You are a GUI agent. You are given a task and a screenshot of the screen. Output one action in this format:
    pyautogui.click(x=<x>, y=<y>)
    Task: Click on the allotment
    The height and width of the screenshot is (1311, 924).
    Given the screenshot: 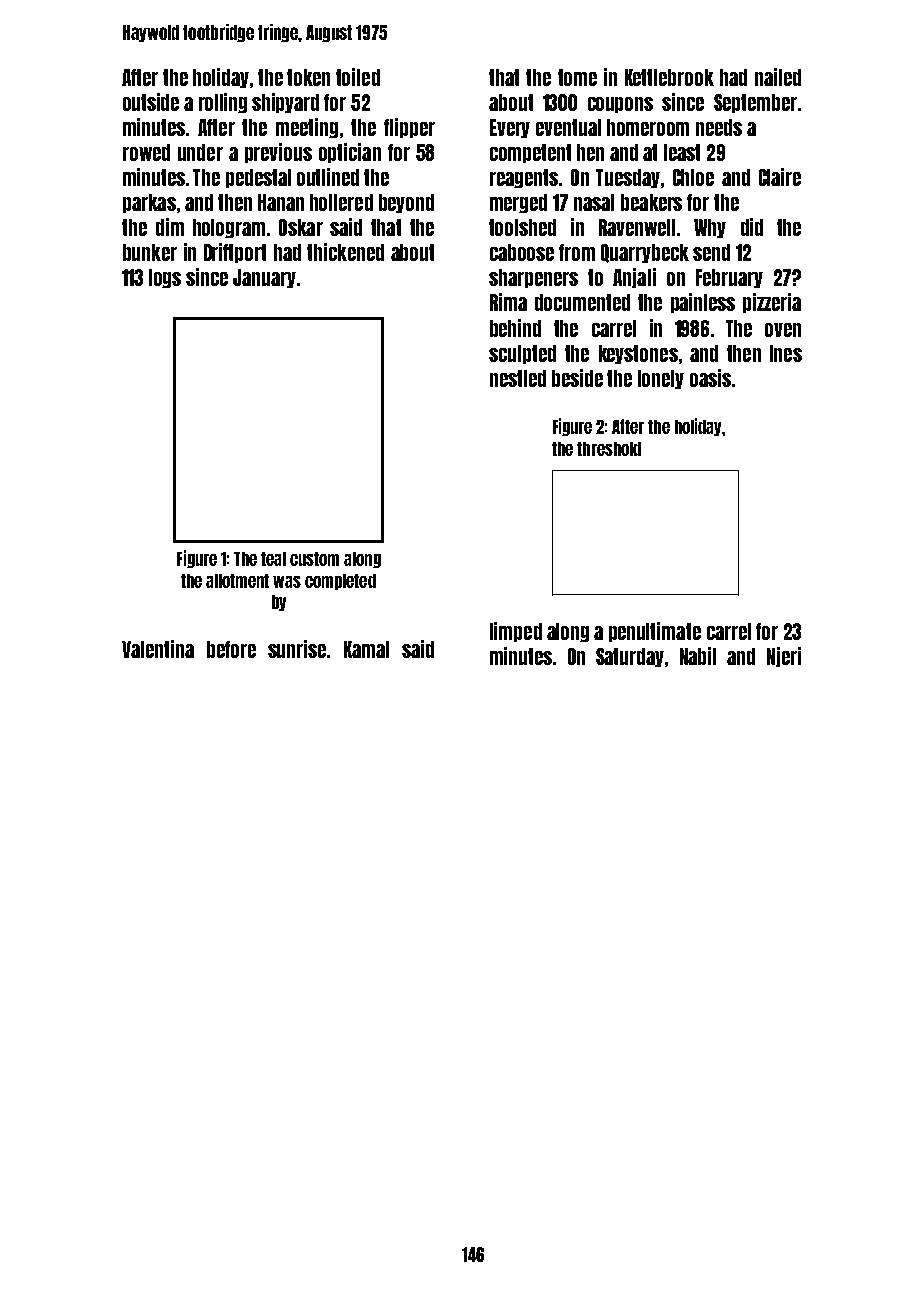 What is the action you would take?
    pyautogui.click(x=237, y=581)
